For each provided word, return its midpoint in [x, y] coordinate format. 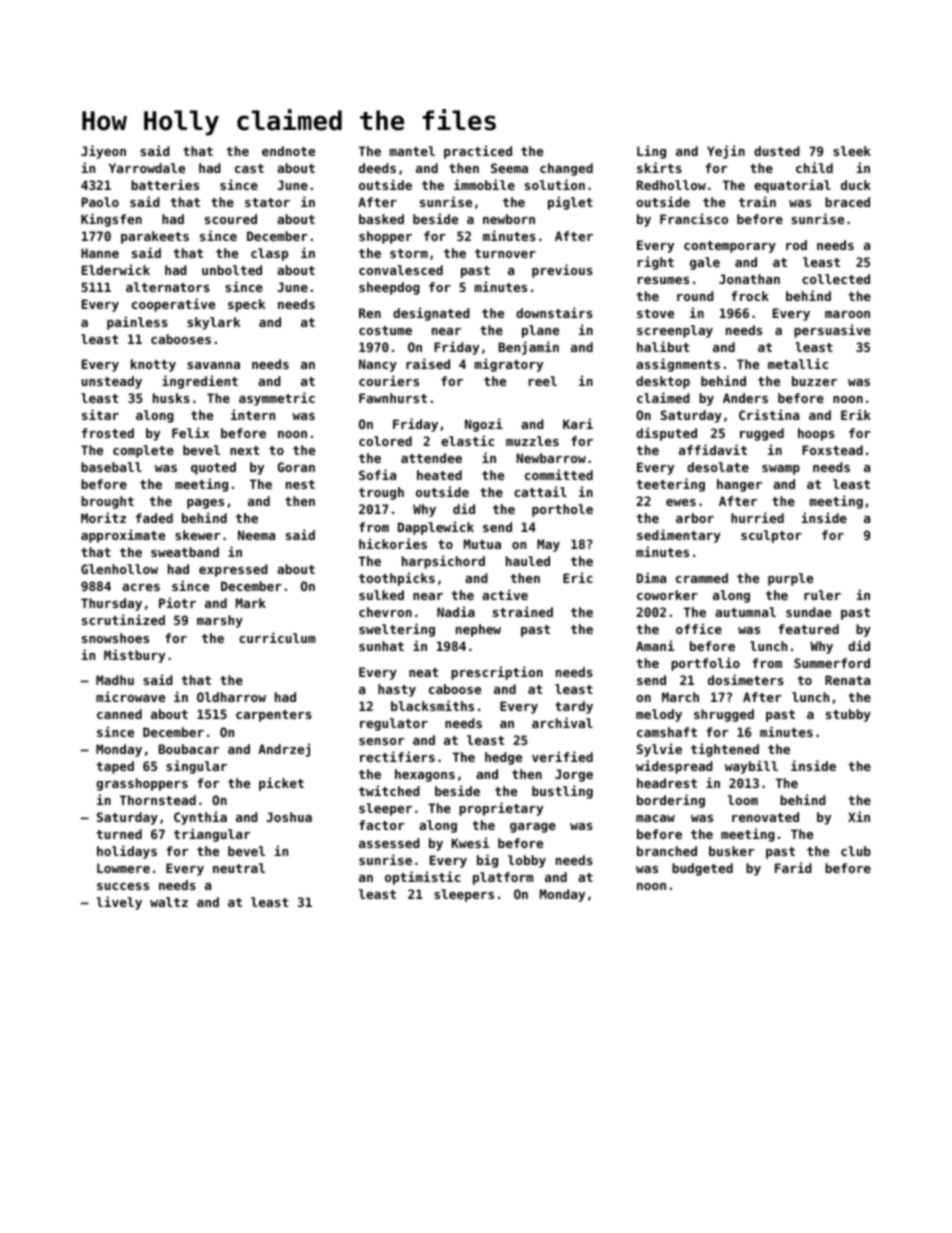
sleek [852, 151]
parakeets [155, 237]
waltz [169, 902]
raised [428, 363]
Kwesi [470, 842]
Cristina [769, 414]
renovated [765, 817]
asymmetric [277, 399]
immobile [484, 184]
